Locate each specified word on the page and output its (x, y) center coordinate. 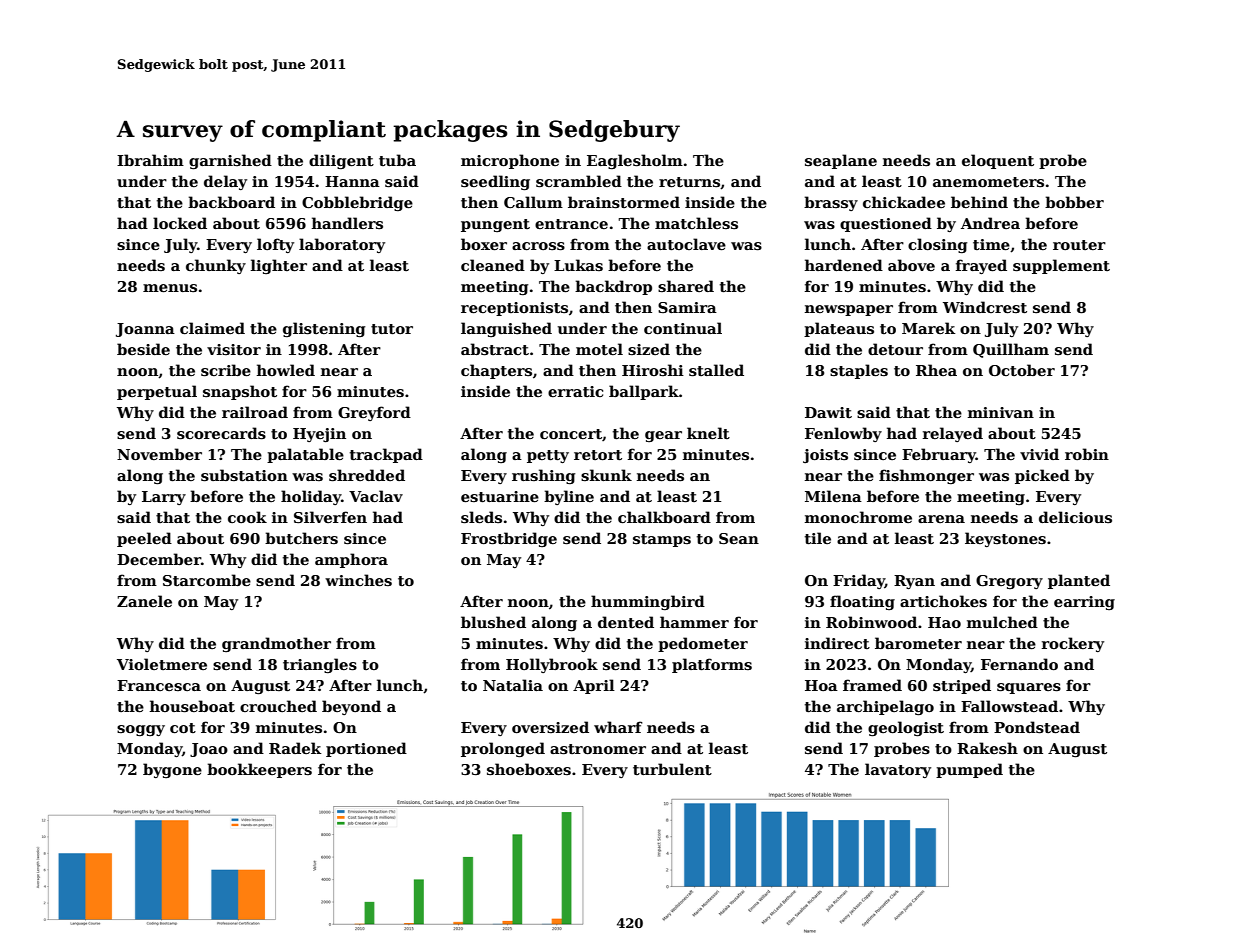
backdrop (613, 287)
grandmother (276, 644)
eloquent (998, 161)
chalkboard (664, 517)
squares (1029, 688)
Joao (209, 750)
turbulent (672, 769)
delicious (1075, 517)
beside (143, 349)
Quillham (1011, 350)
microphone (510, 161)
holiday (311, 497)
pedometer (703, 644)
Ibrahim (150, 160)
